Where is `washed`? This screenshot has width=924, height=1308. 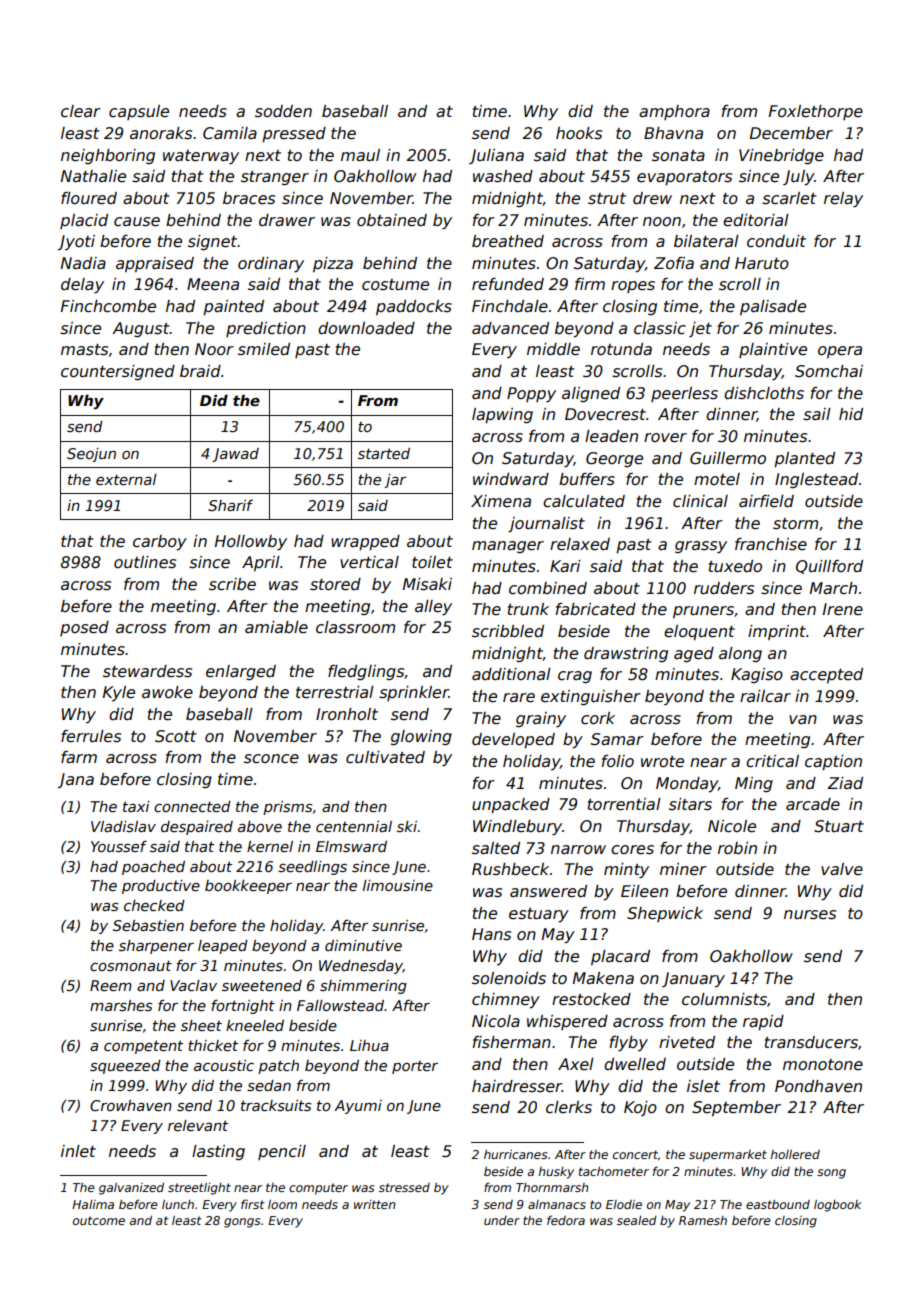
washed is located at coordinates (503, 176).
